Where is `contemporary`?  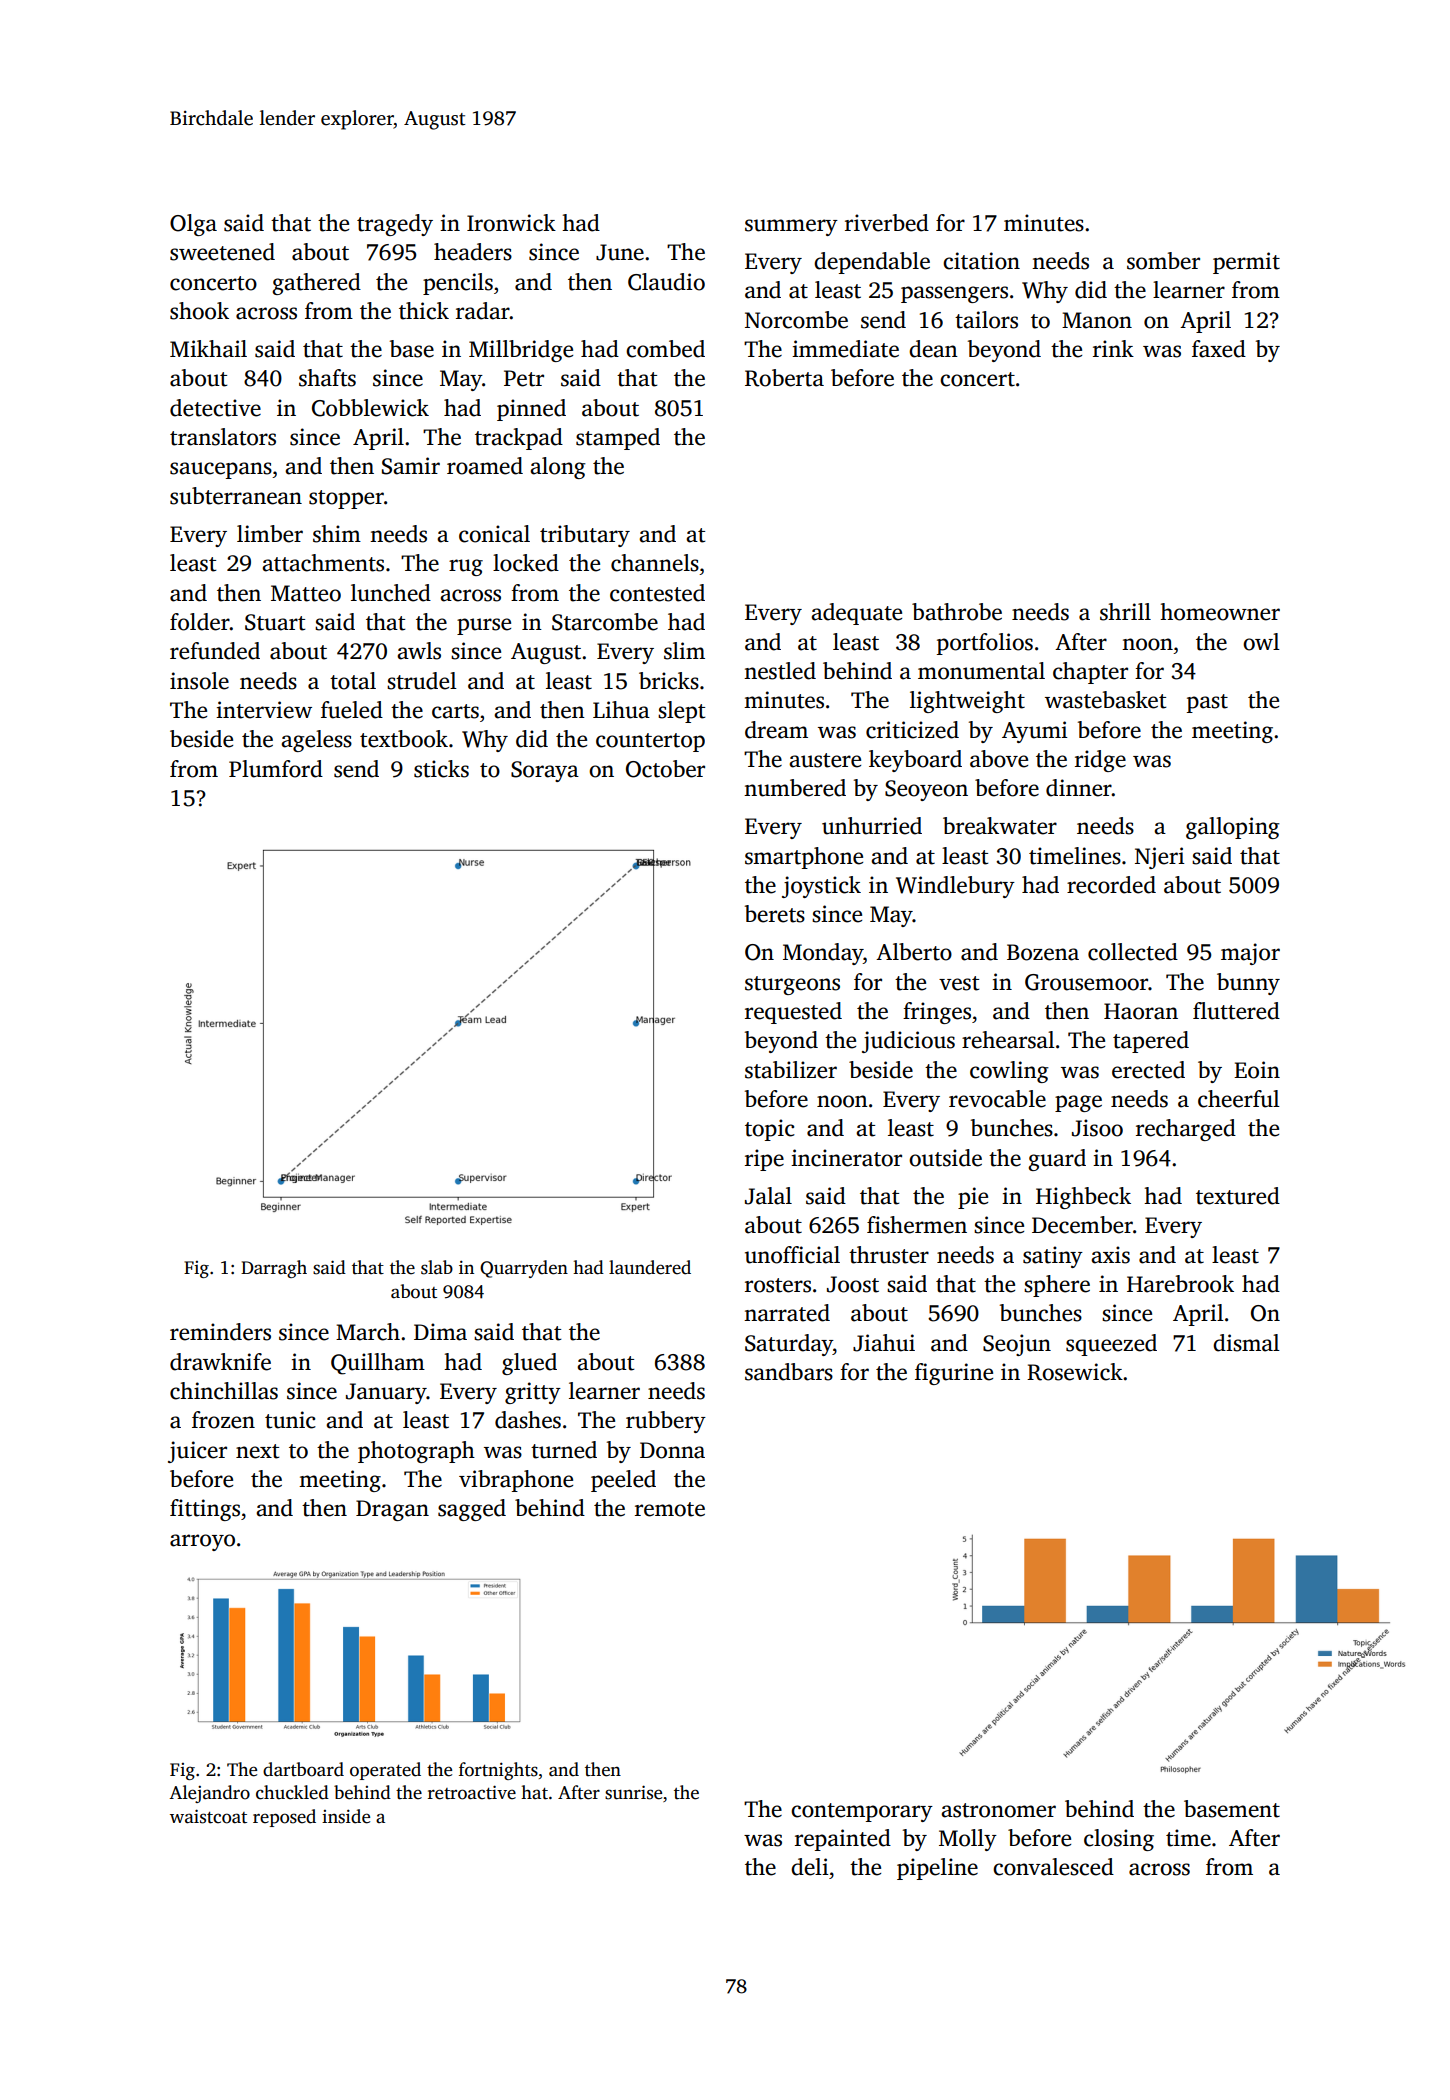 contemporary is located at coordinates (862, 1812).
